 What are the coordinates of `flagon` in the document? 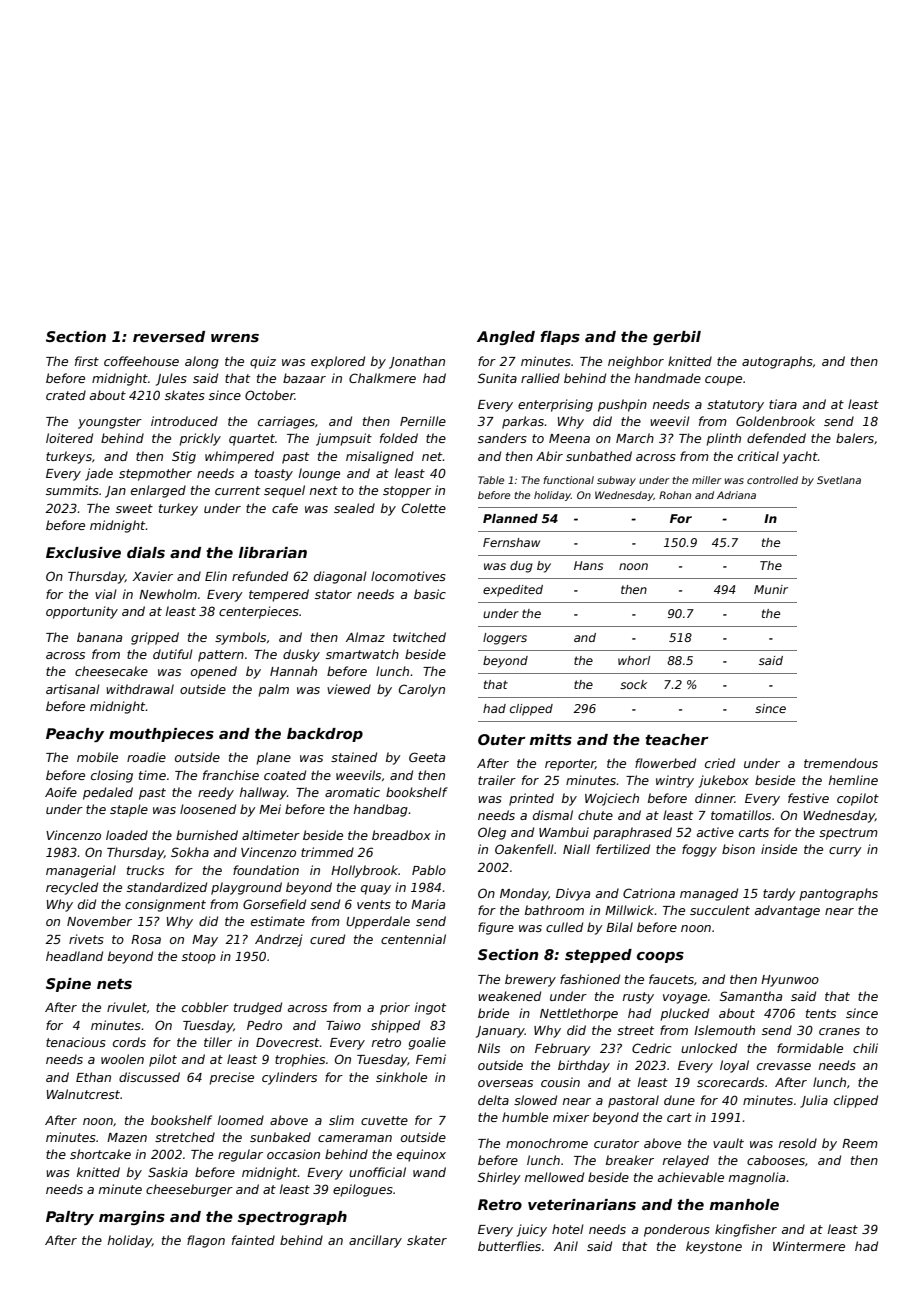 It's located at (206, 1241).
